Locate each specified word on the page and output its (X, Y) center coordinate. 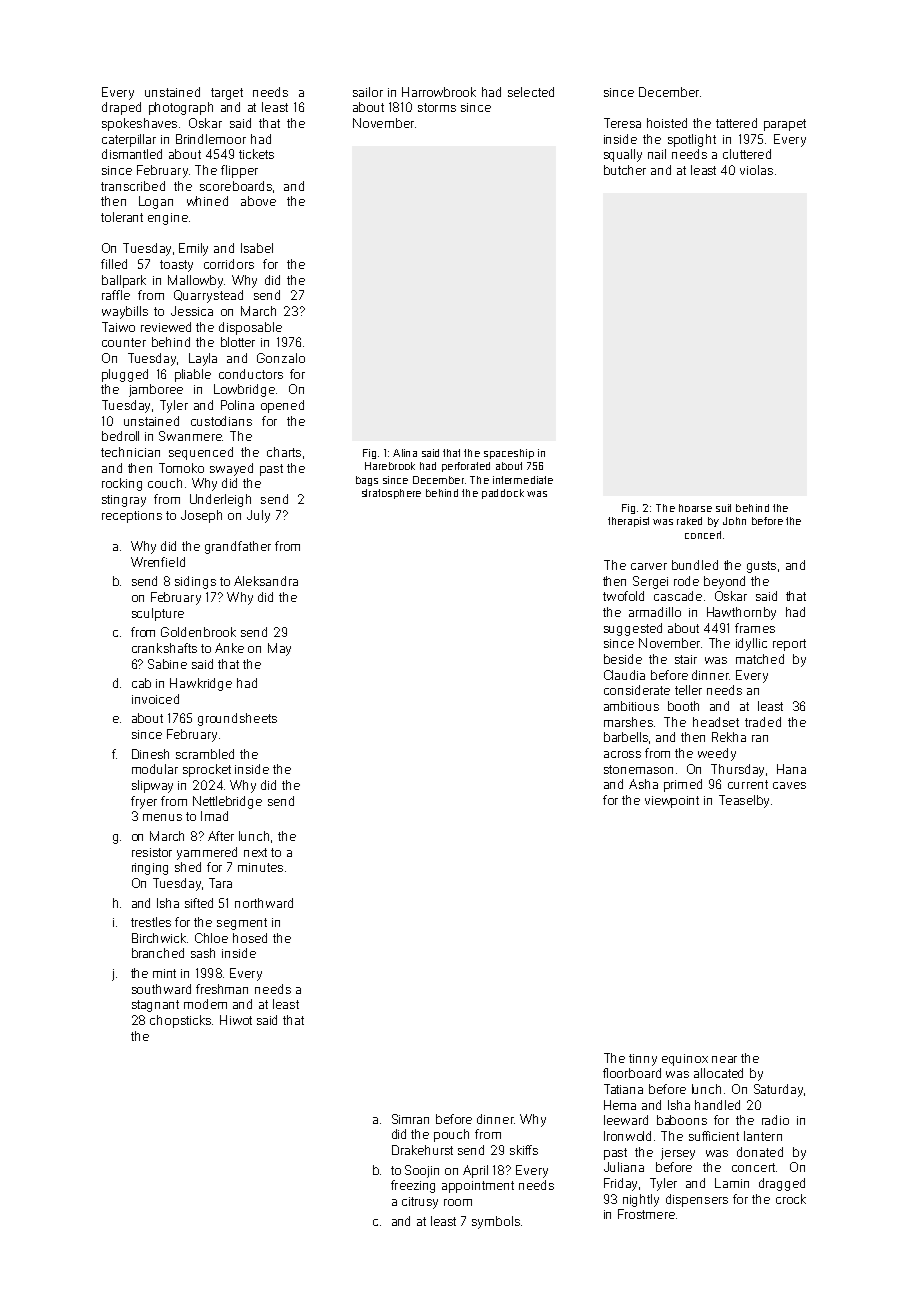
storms (437, 107)
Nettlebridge (227, 802)
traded (763, 722)
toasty (176, 266)
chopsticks (180, 1021)
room (458, 1202)
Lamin (732, 1183)
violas (756, 170)
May (279, 649)
